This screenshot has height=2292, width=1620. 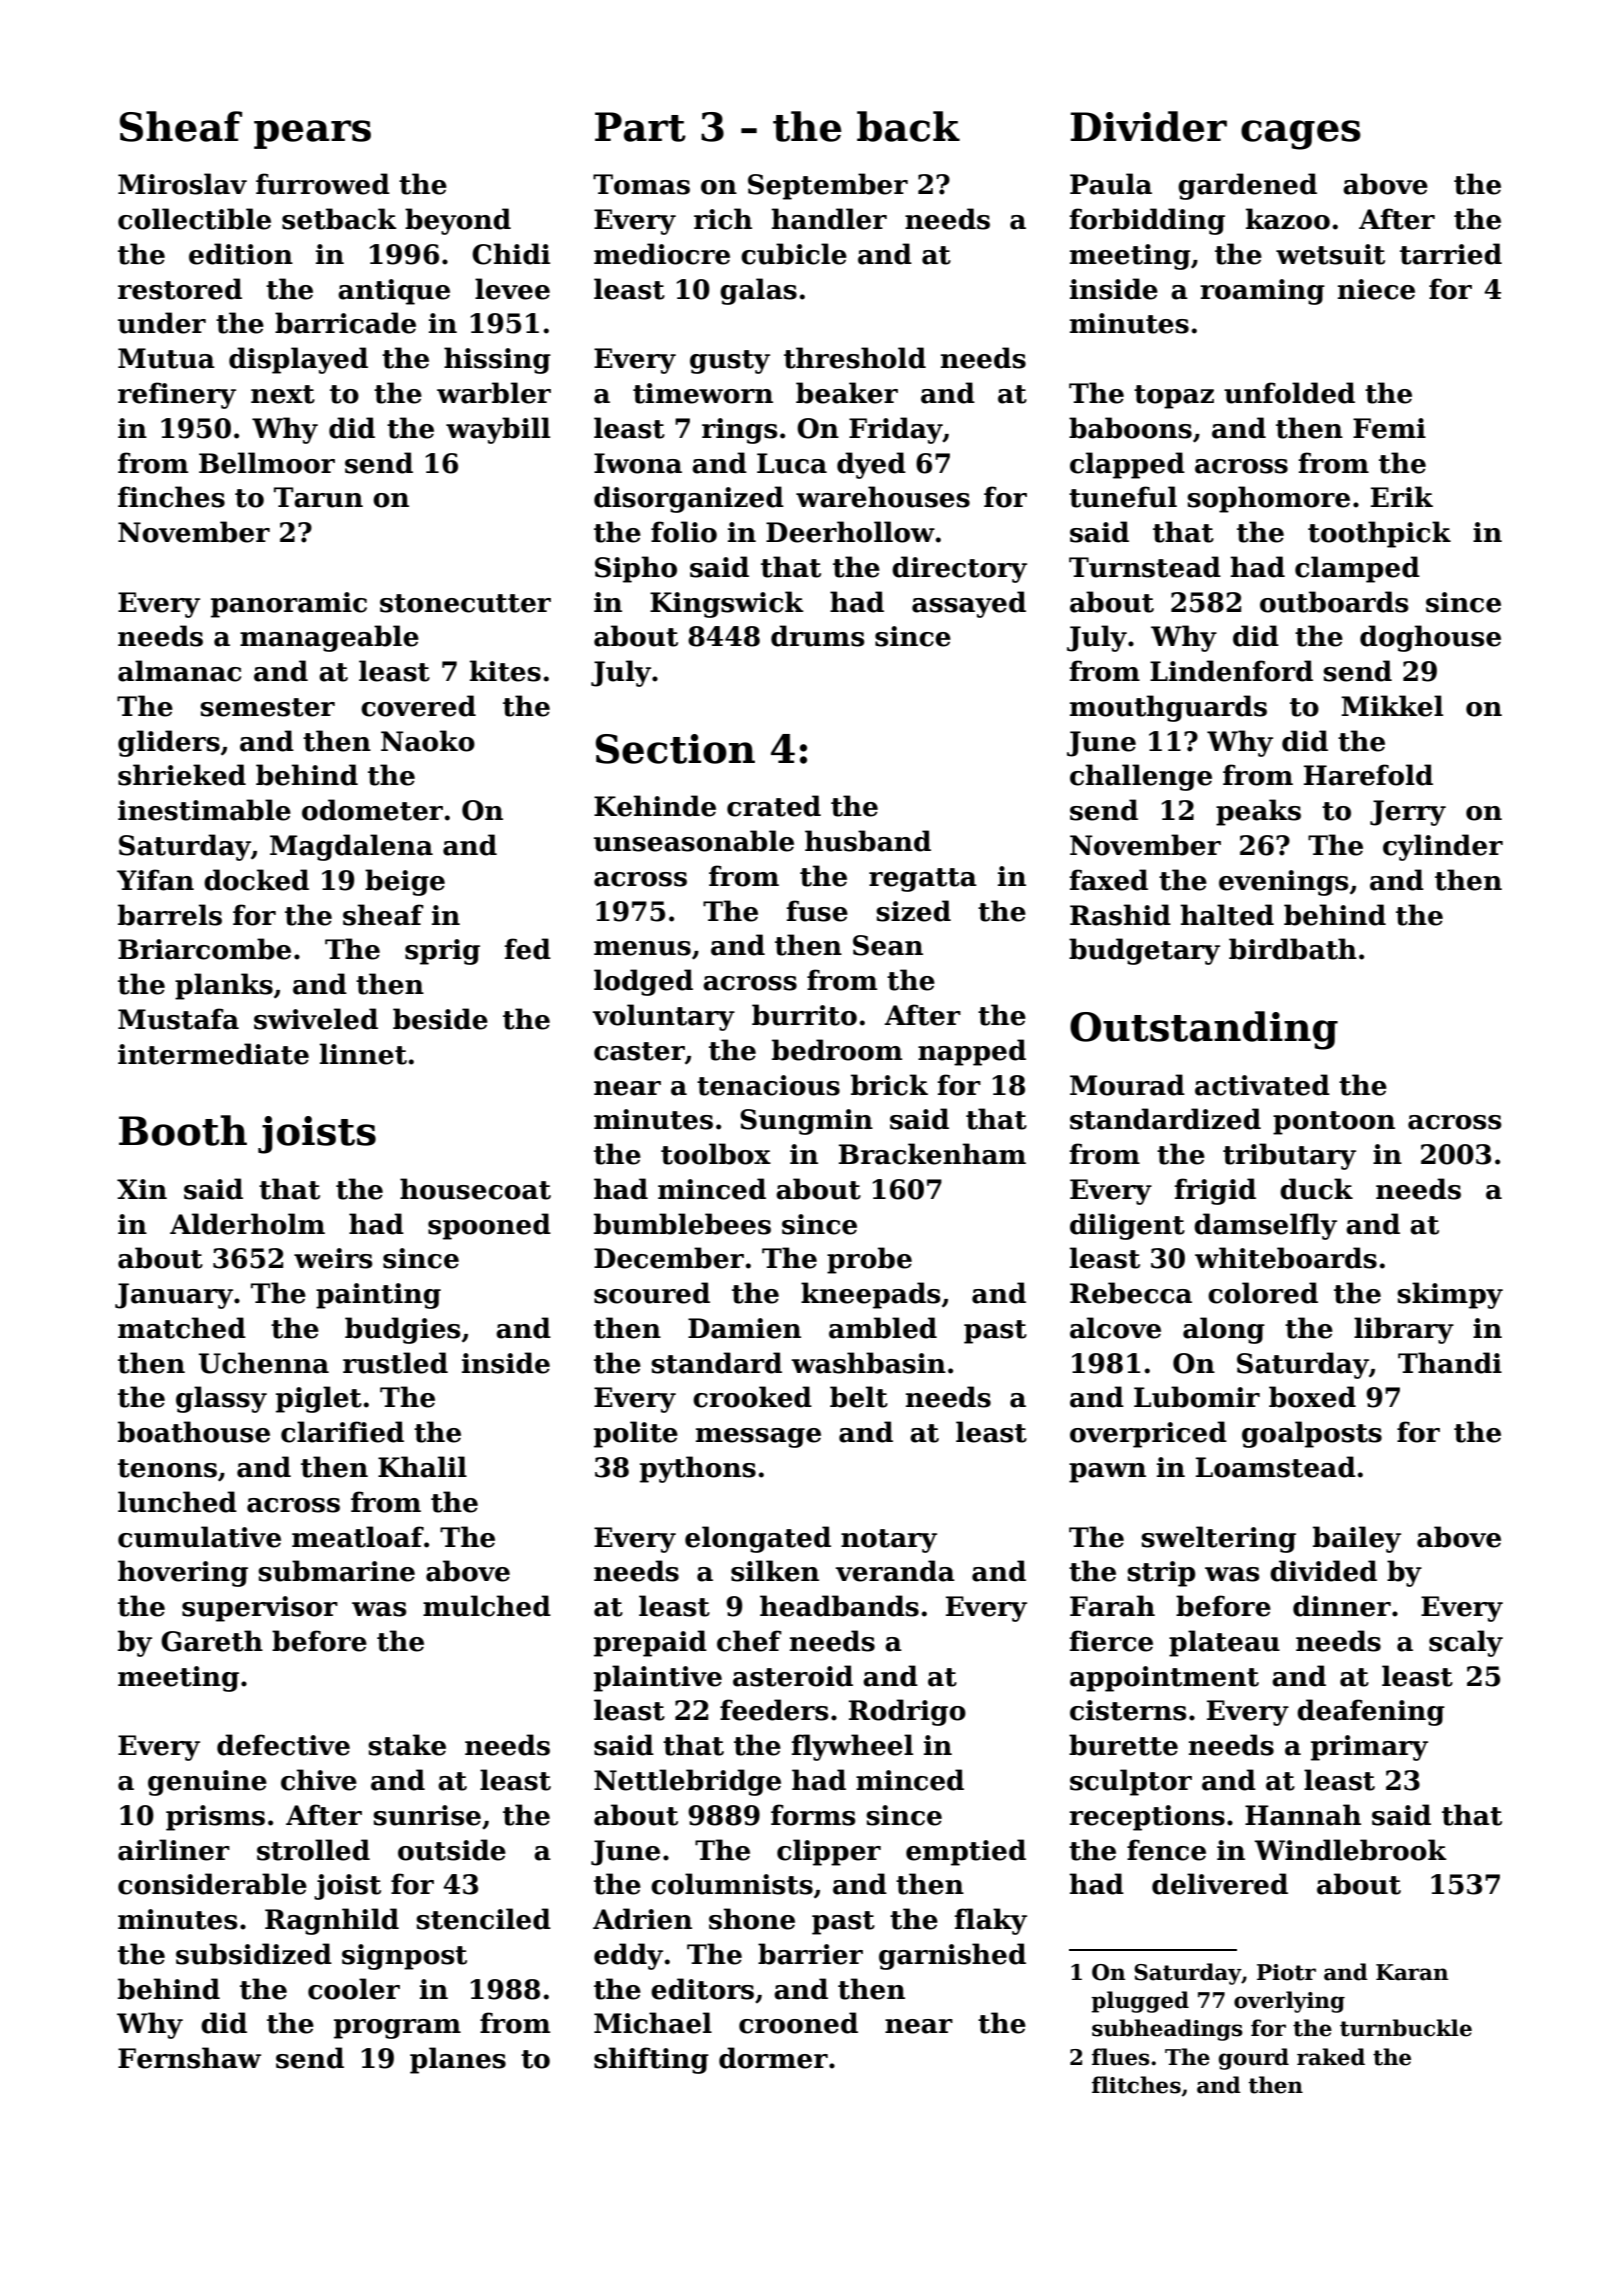 I want to click on Femi, so click(x=1389, y=428).
